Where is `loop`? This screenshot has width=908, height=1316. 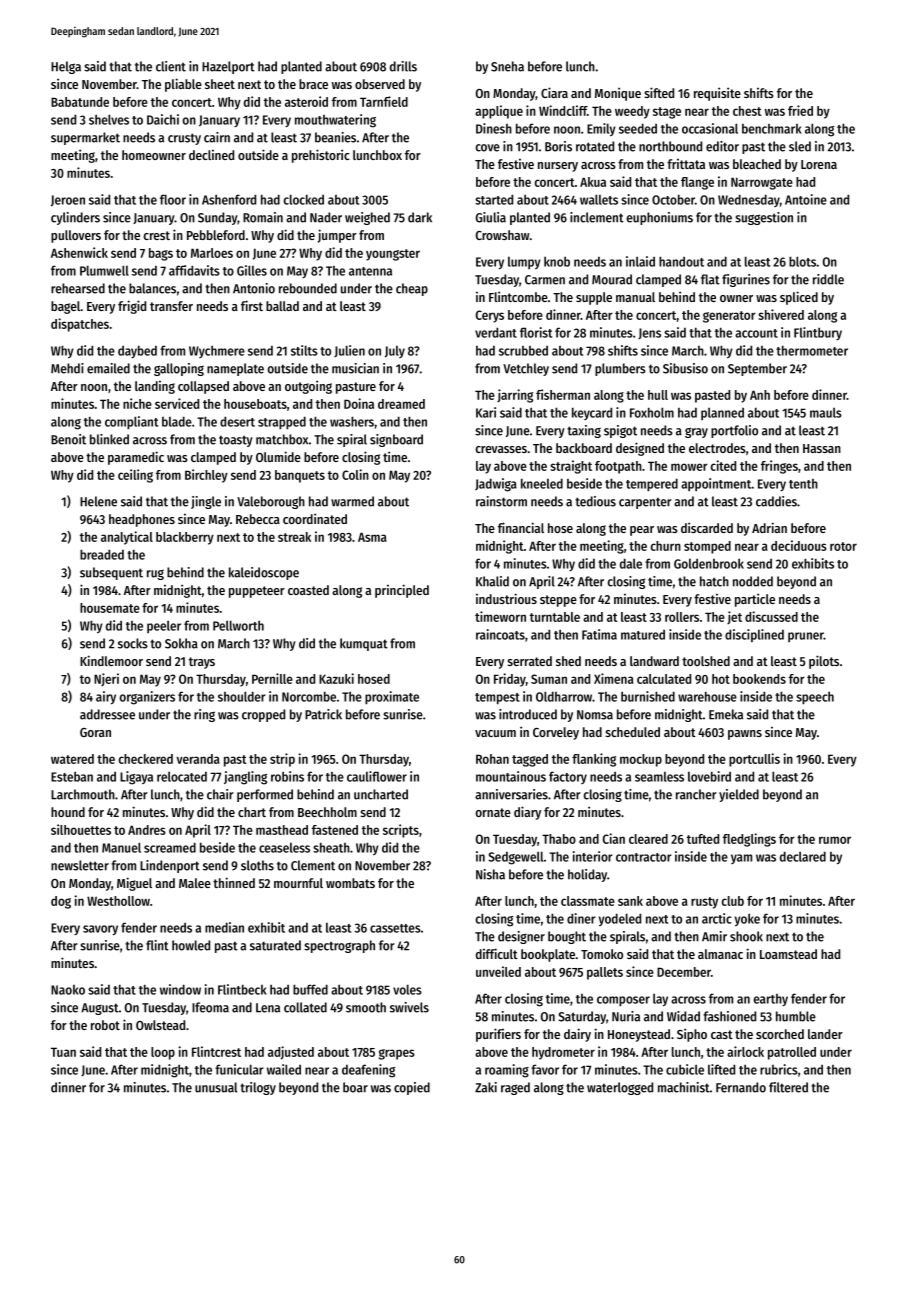 loop is located at coordinates (163, 1053).
